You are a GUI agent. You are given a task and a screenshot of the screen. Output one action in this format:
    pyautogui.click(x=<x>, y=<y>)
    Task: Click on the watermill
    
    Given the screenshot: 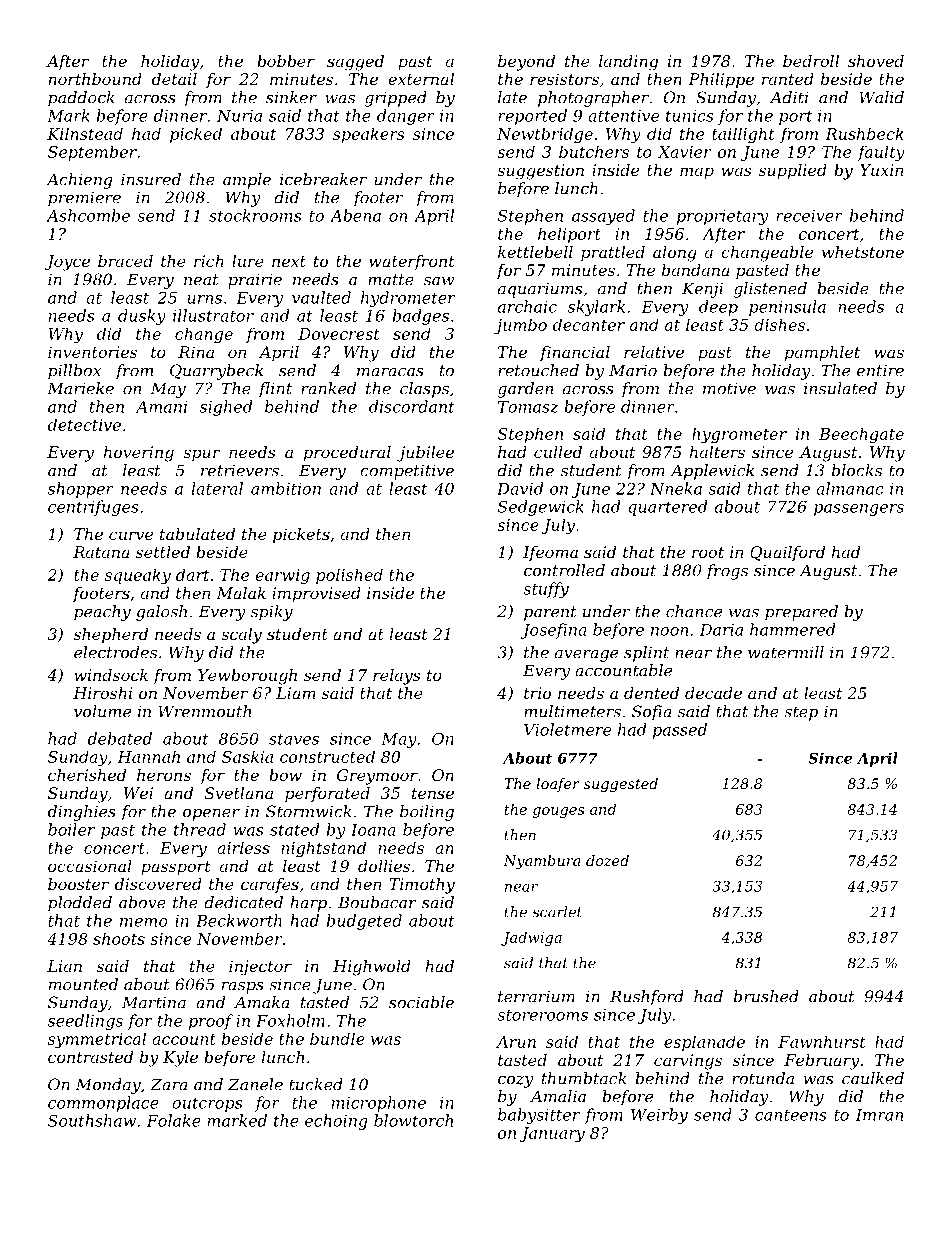 What is the action you would take?
    pyautogui.click(x=786, y=652)
